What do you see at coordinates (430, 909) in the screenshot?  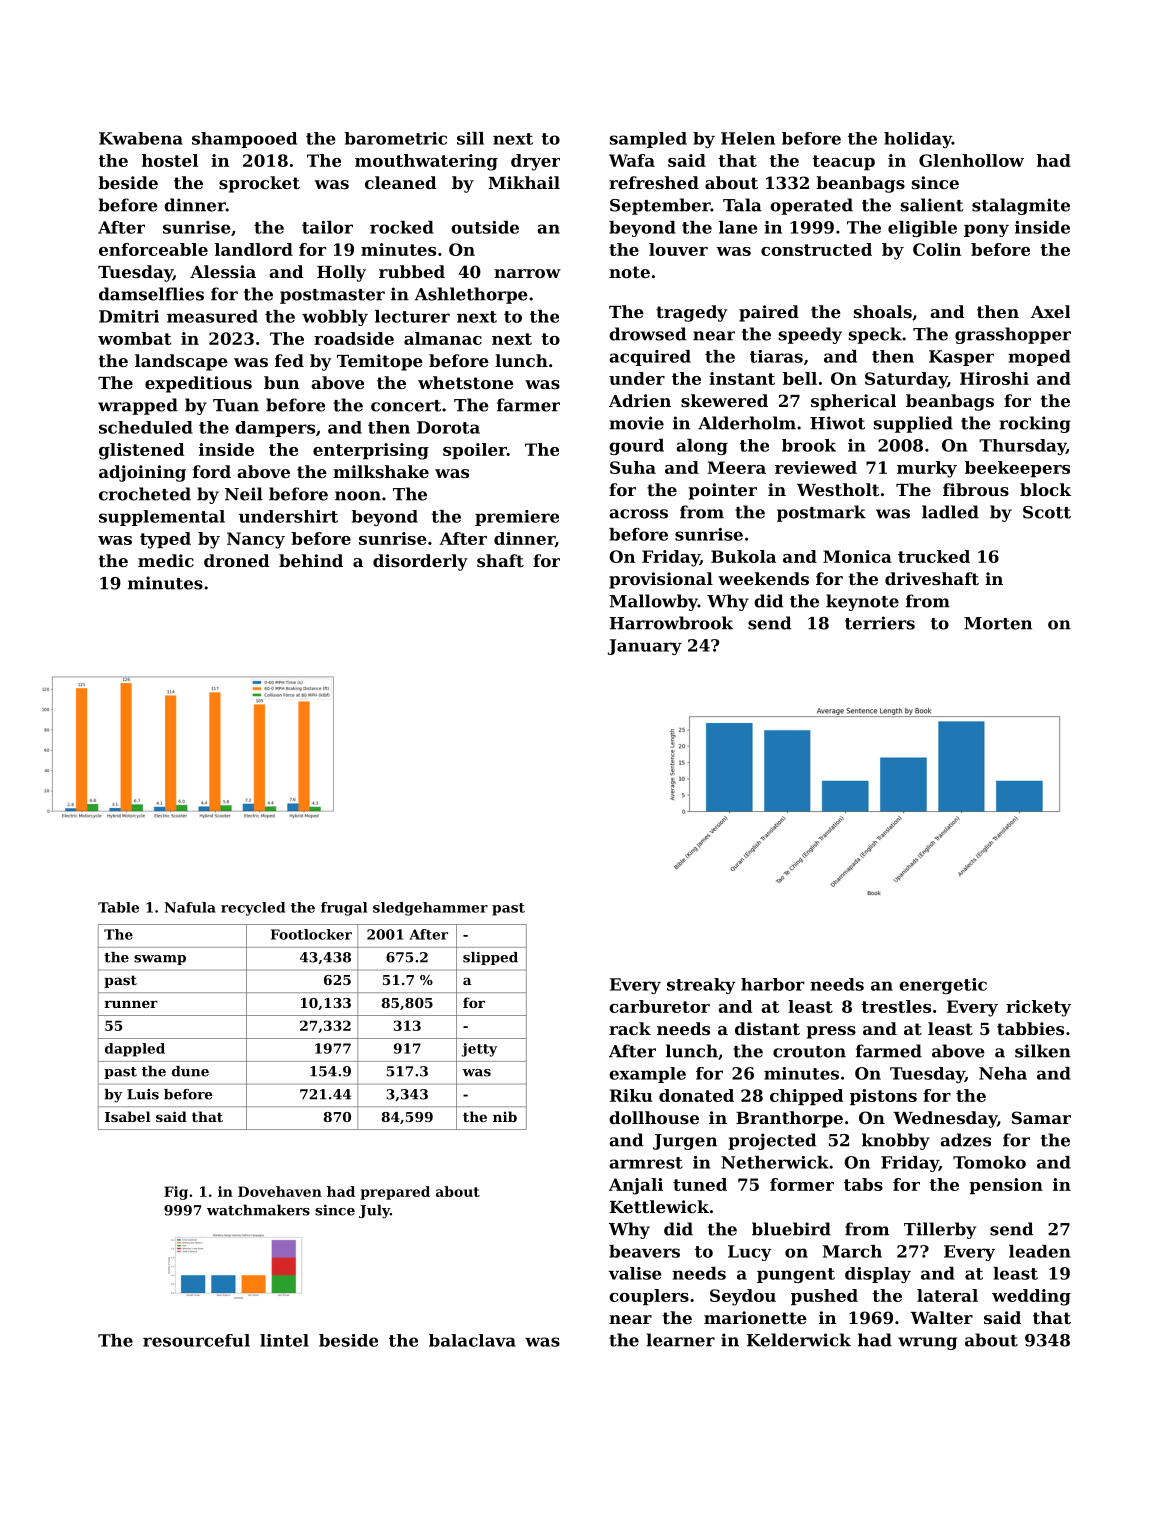 I see `sledgehammer` at bounding box center [430, 909].
